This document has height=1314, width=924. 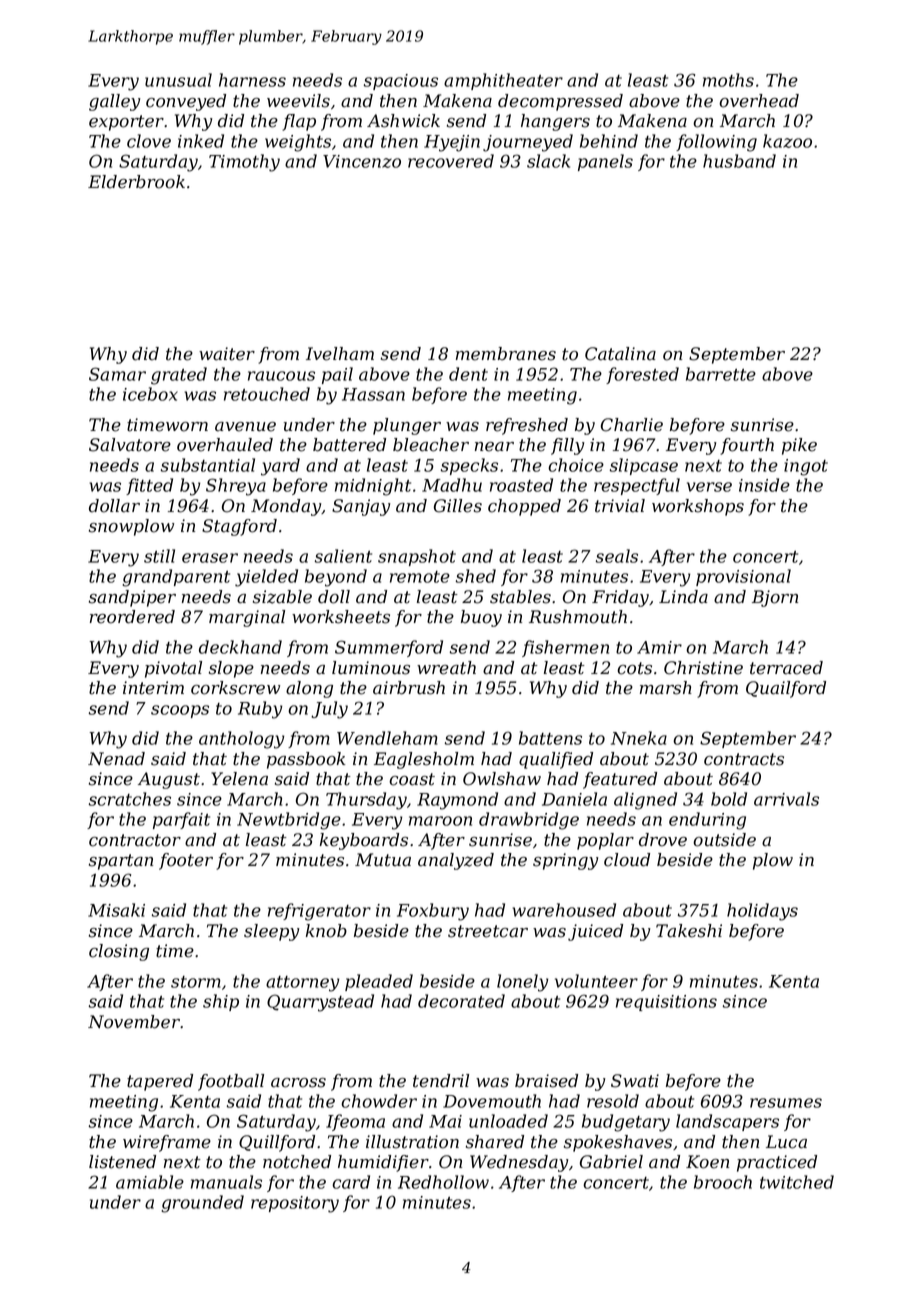 I want to click on holidays, so click(x=762, y=912).
